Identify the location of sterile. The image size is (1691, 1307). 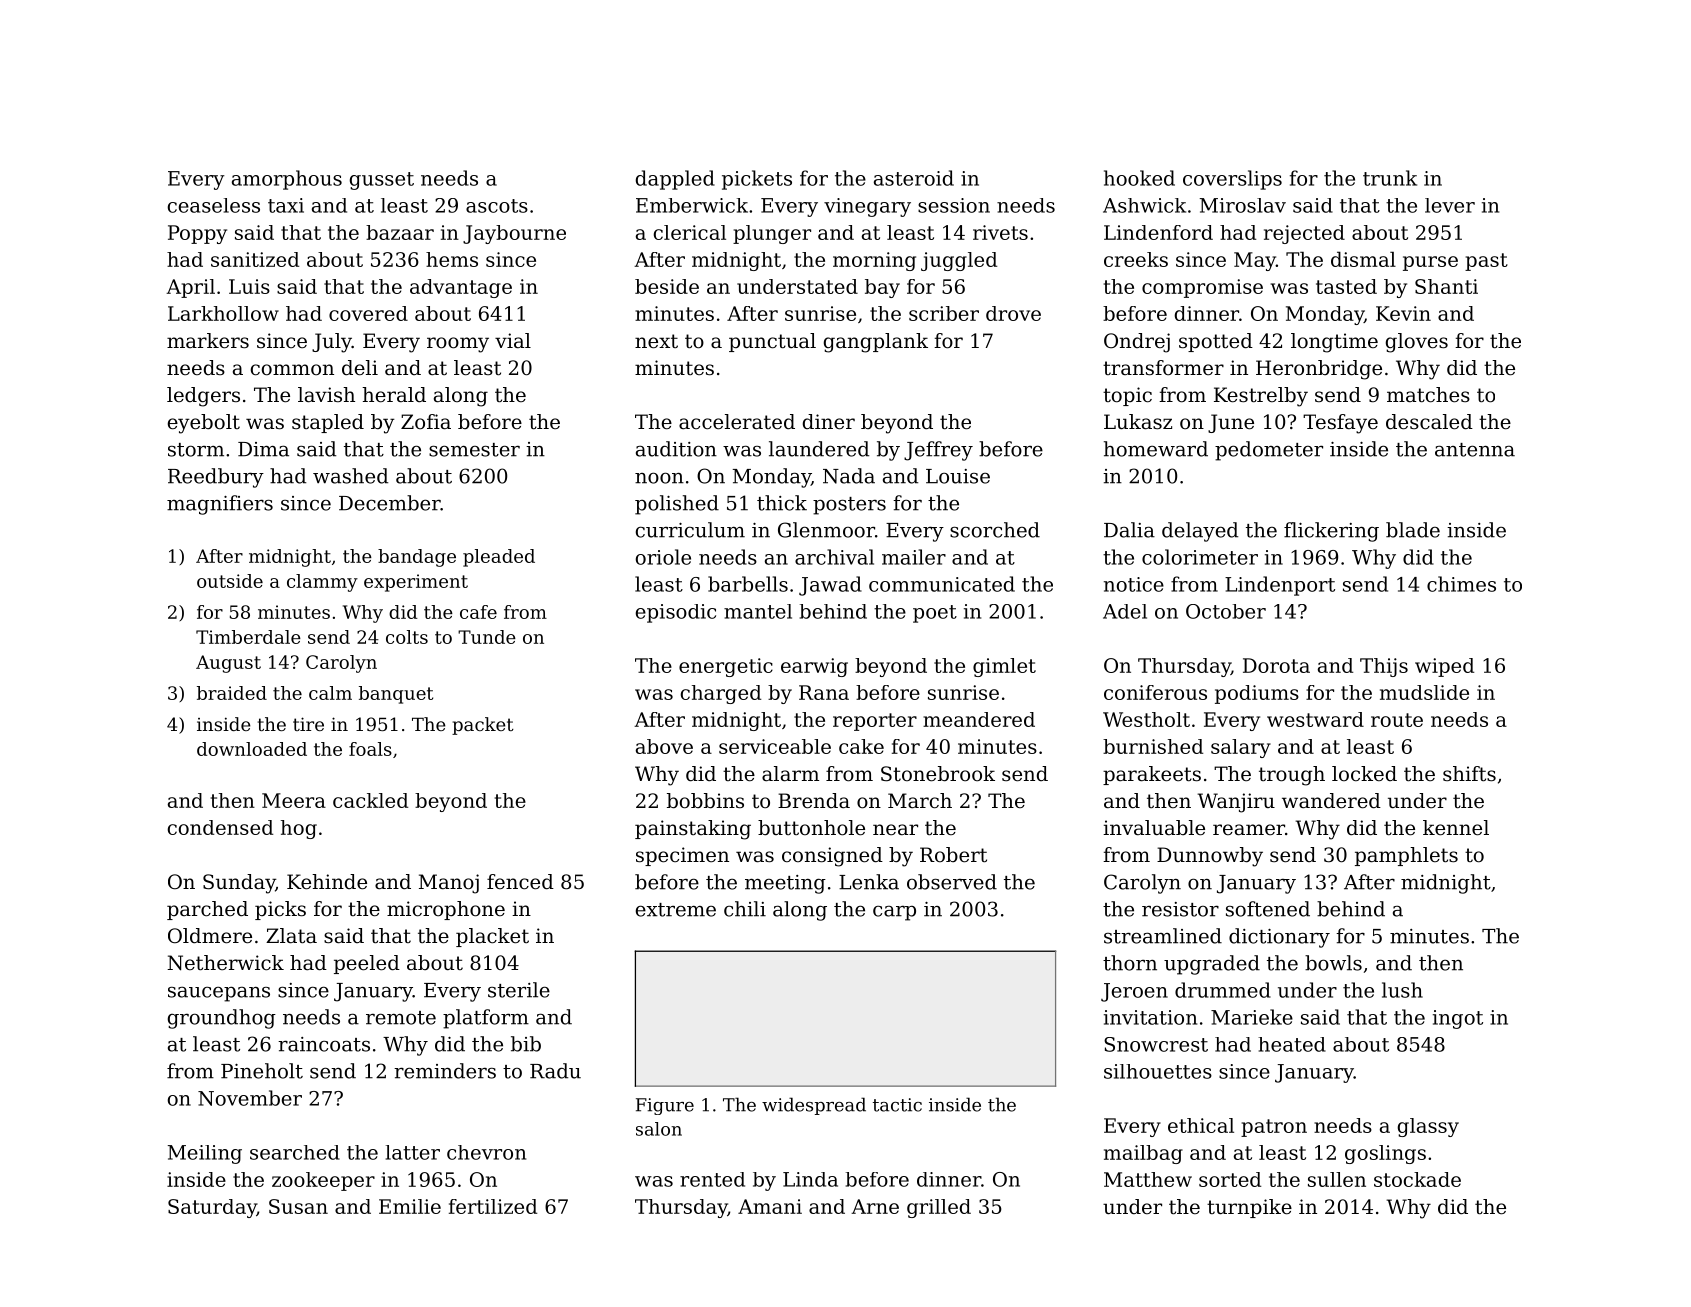
(519, 990).
